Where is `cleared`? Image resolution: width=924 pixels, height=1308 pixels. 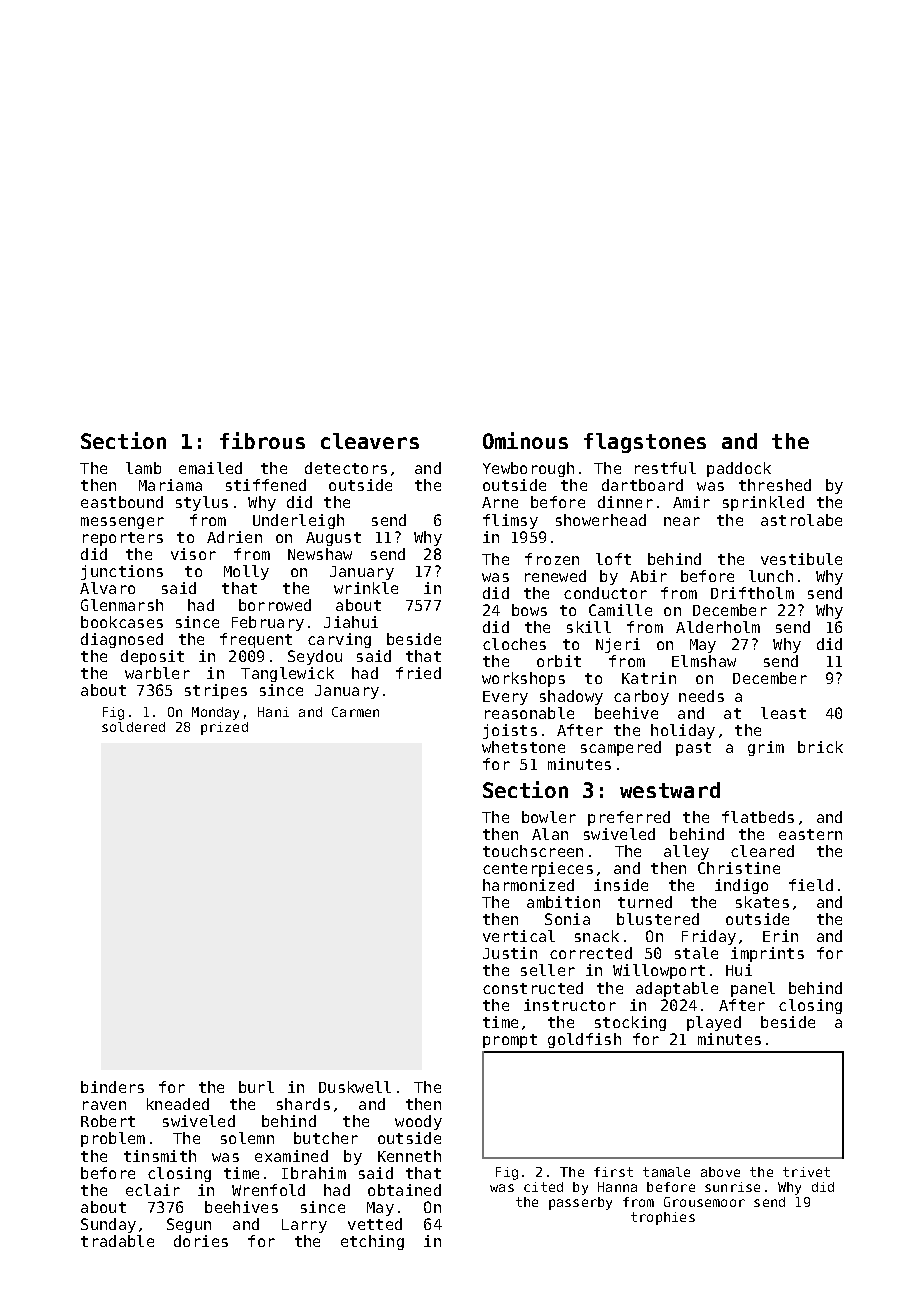
cleared is located at coordinates (762, 851).
